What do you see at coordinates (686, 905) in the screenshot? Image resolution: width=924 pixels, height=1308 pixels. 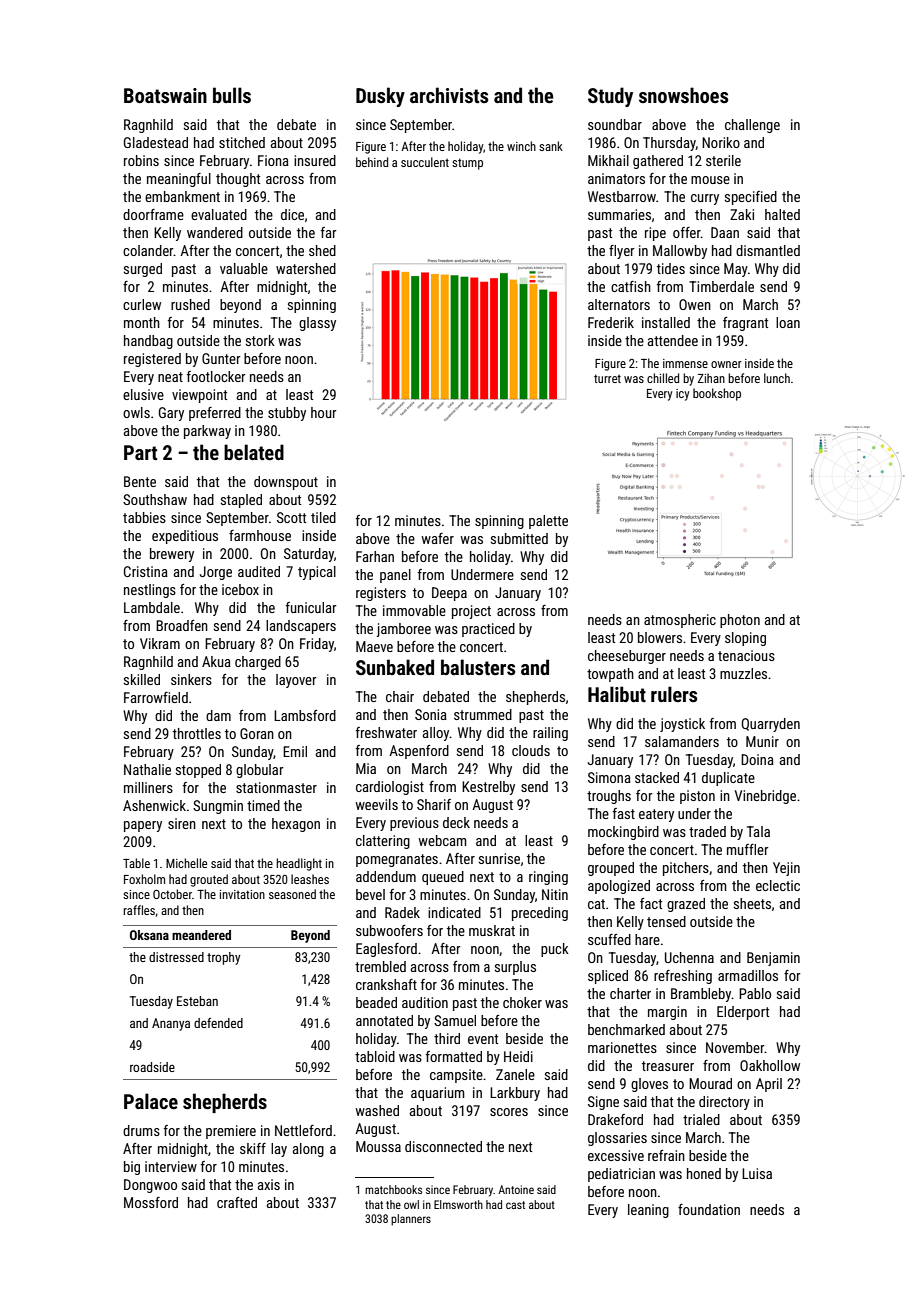 I see `grazed` at bounding box center [686, 905].
